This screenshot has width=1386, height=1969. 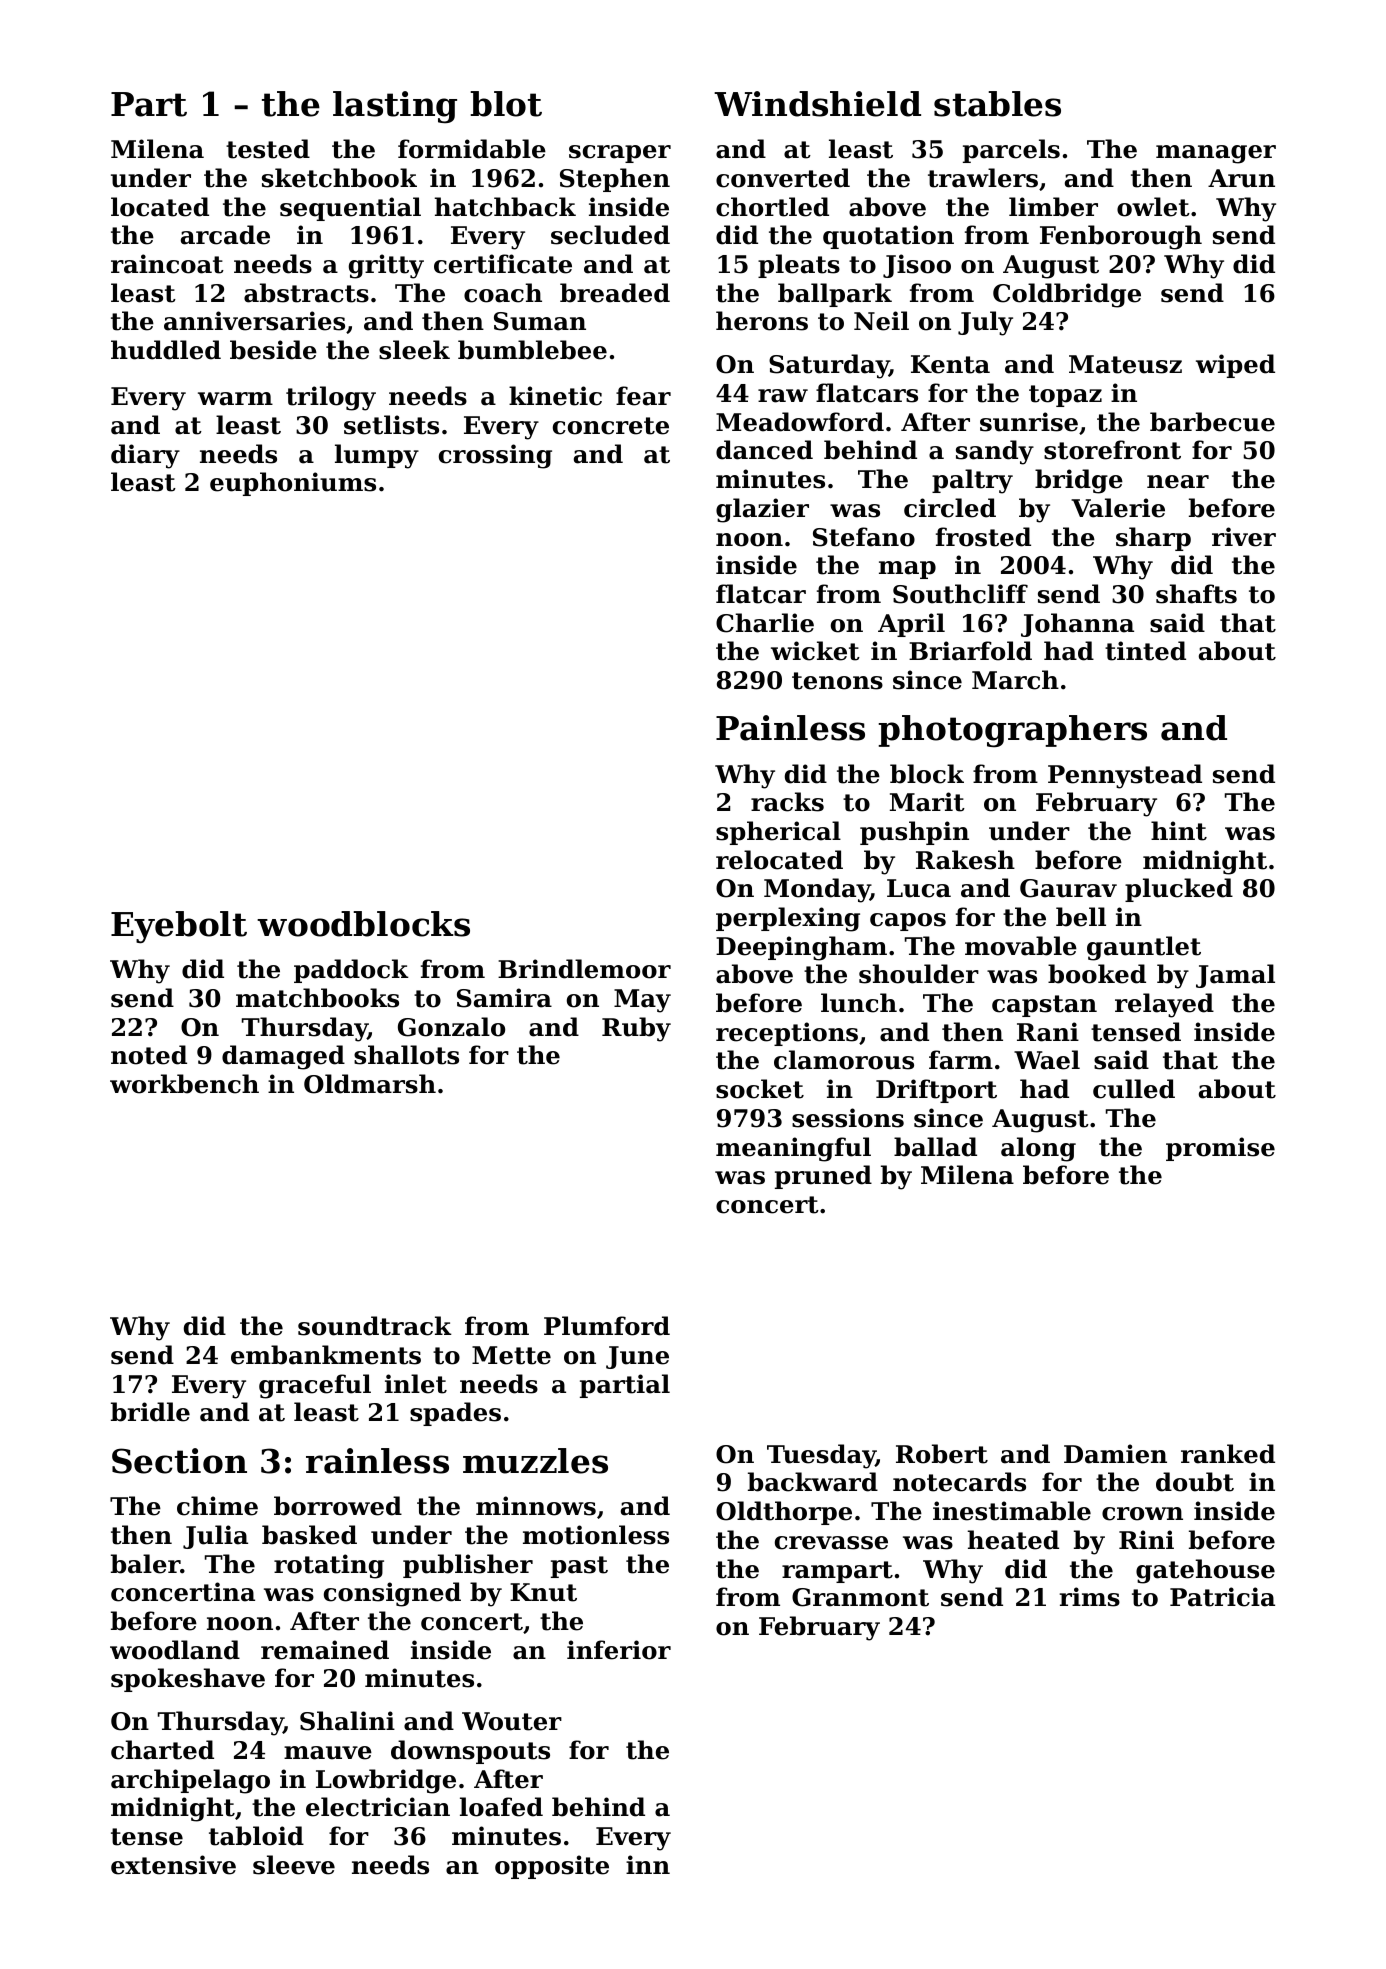 What do you see at coordinates (326, 1355) in the screenshot?
I see `embankments` at bounding box center [326, 1355].
